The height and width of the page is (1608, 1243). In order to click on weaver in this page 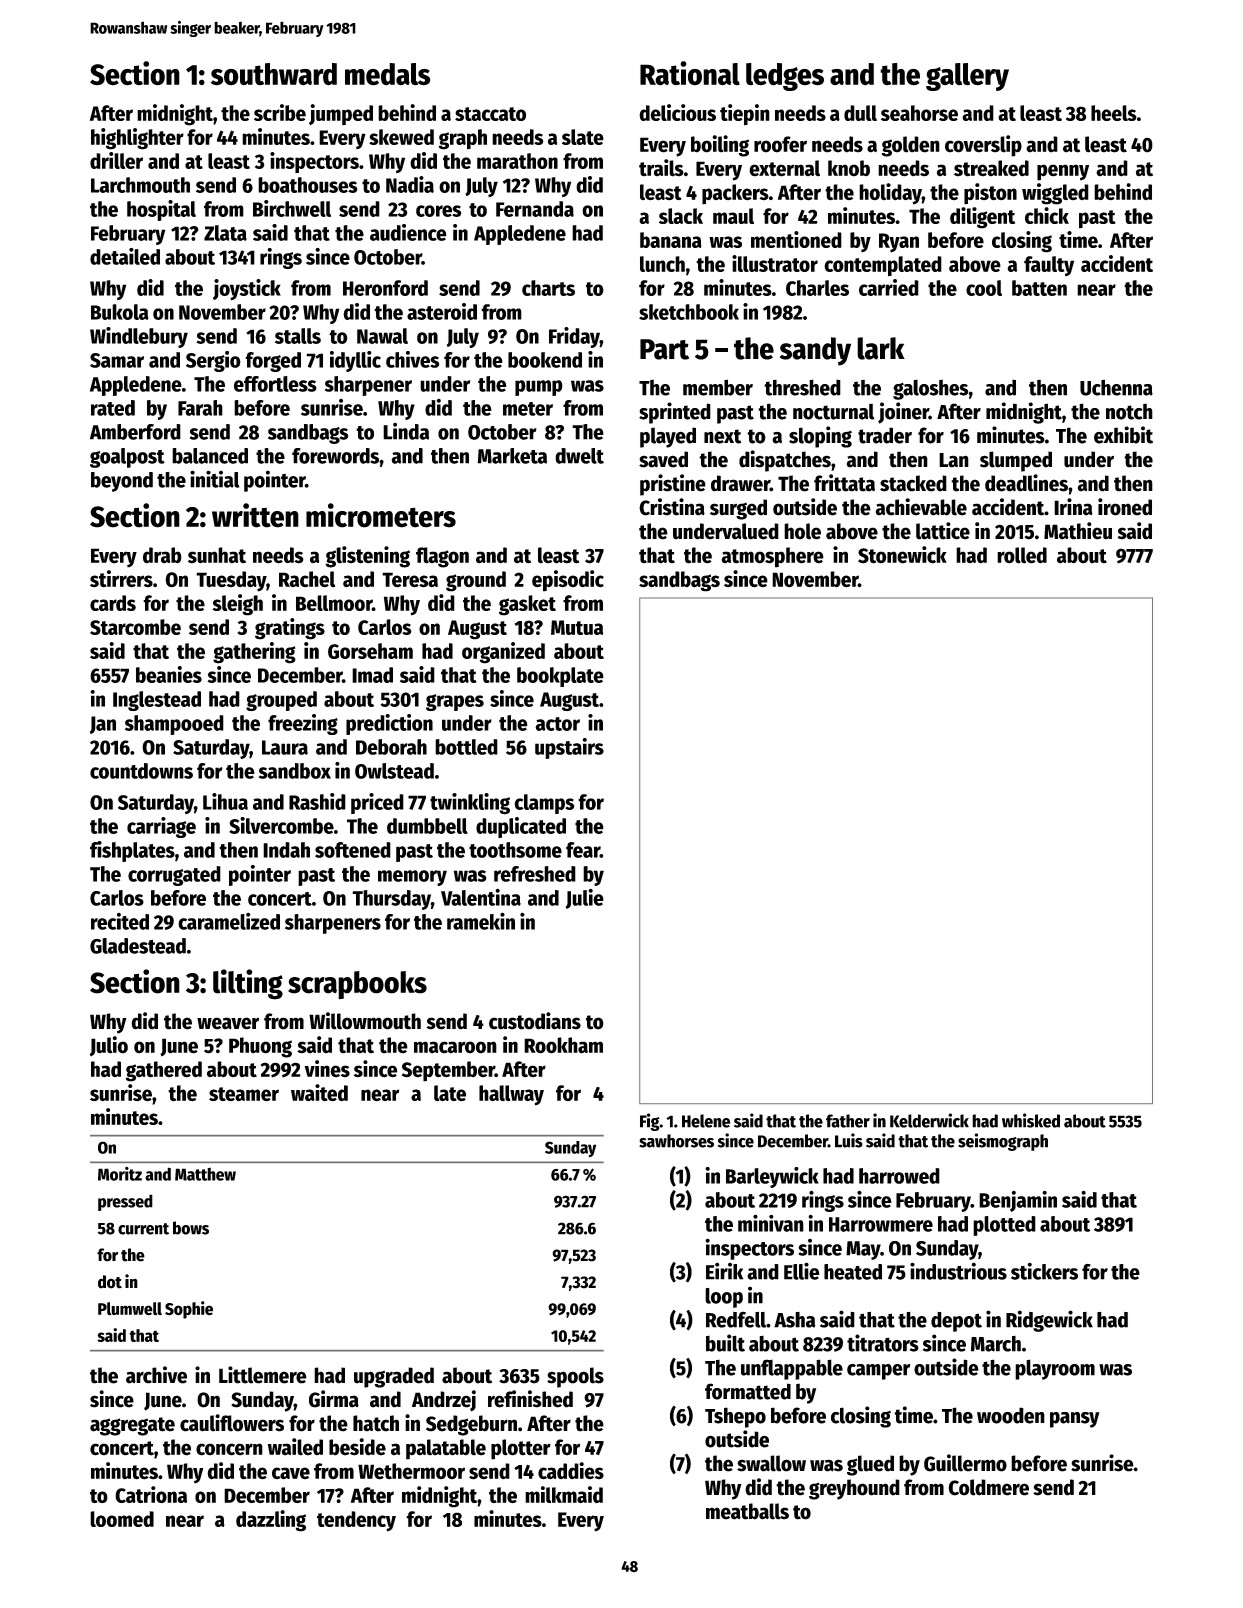, I will do `click(228, 1023)`.
